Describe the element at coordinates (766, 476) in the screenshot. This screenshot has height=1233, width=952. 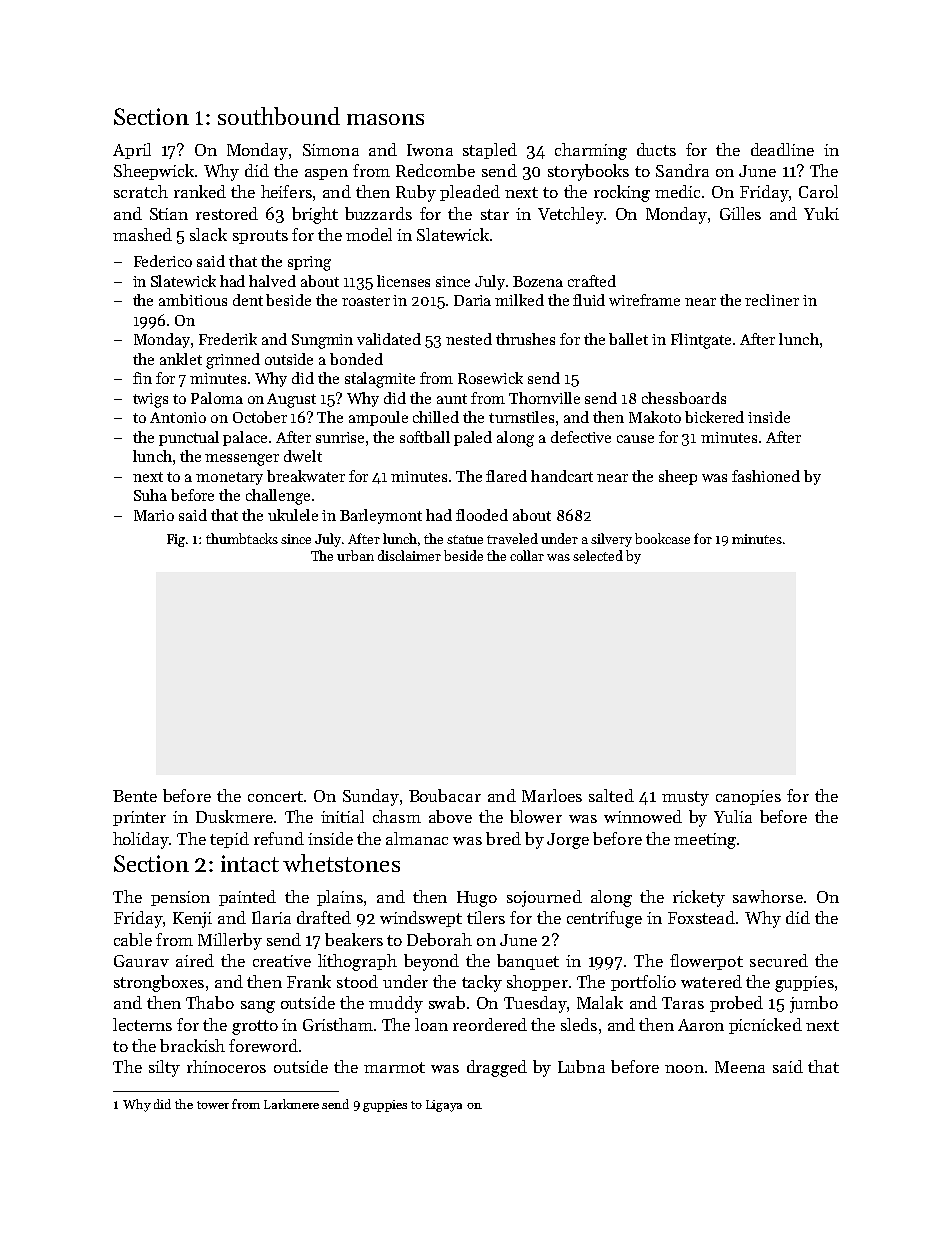
I see `fashioned` at that location.
